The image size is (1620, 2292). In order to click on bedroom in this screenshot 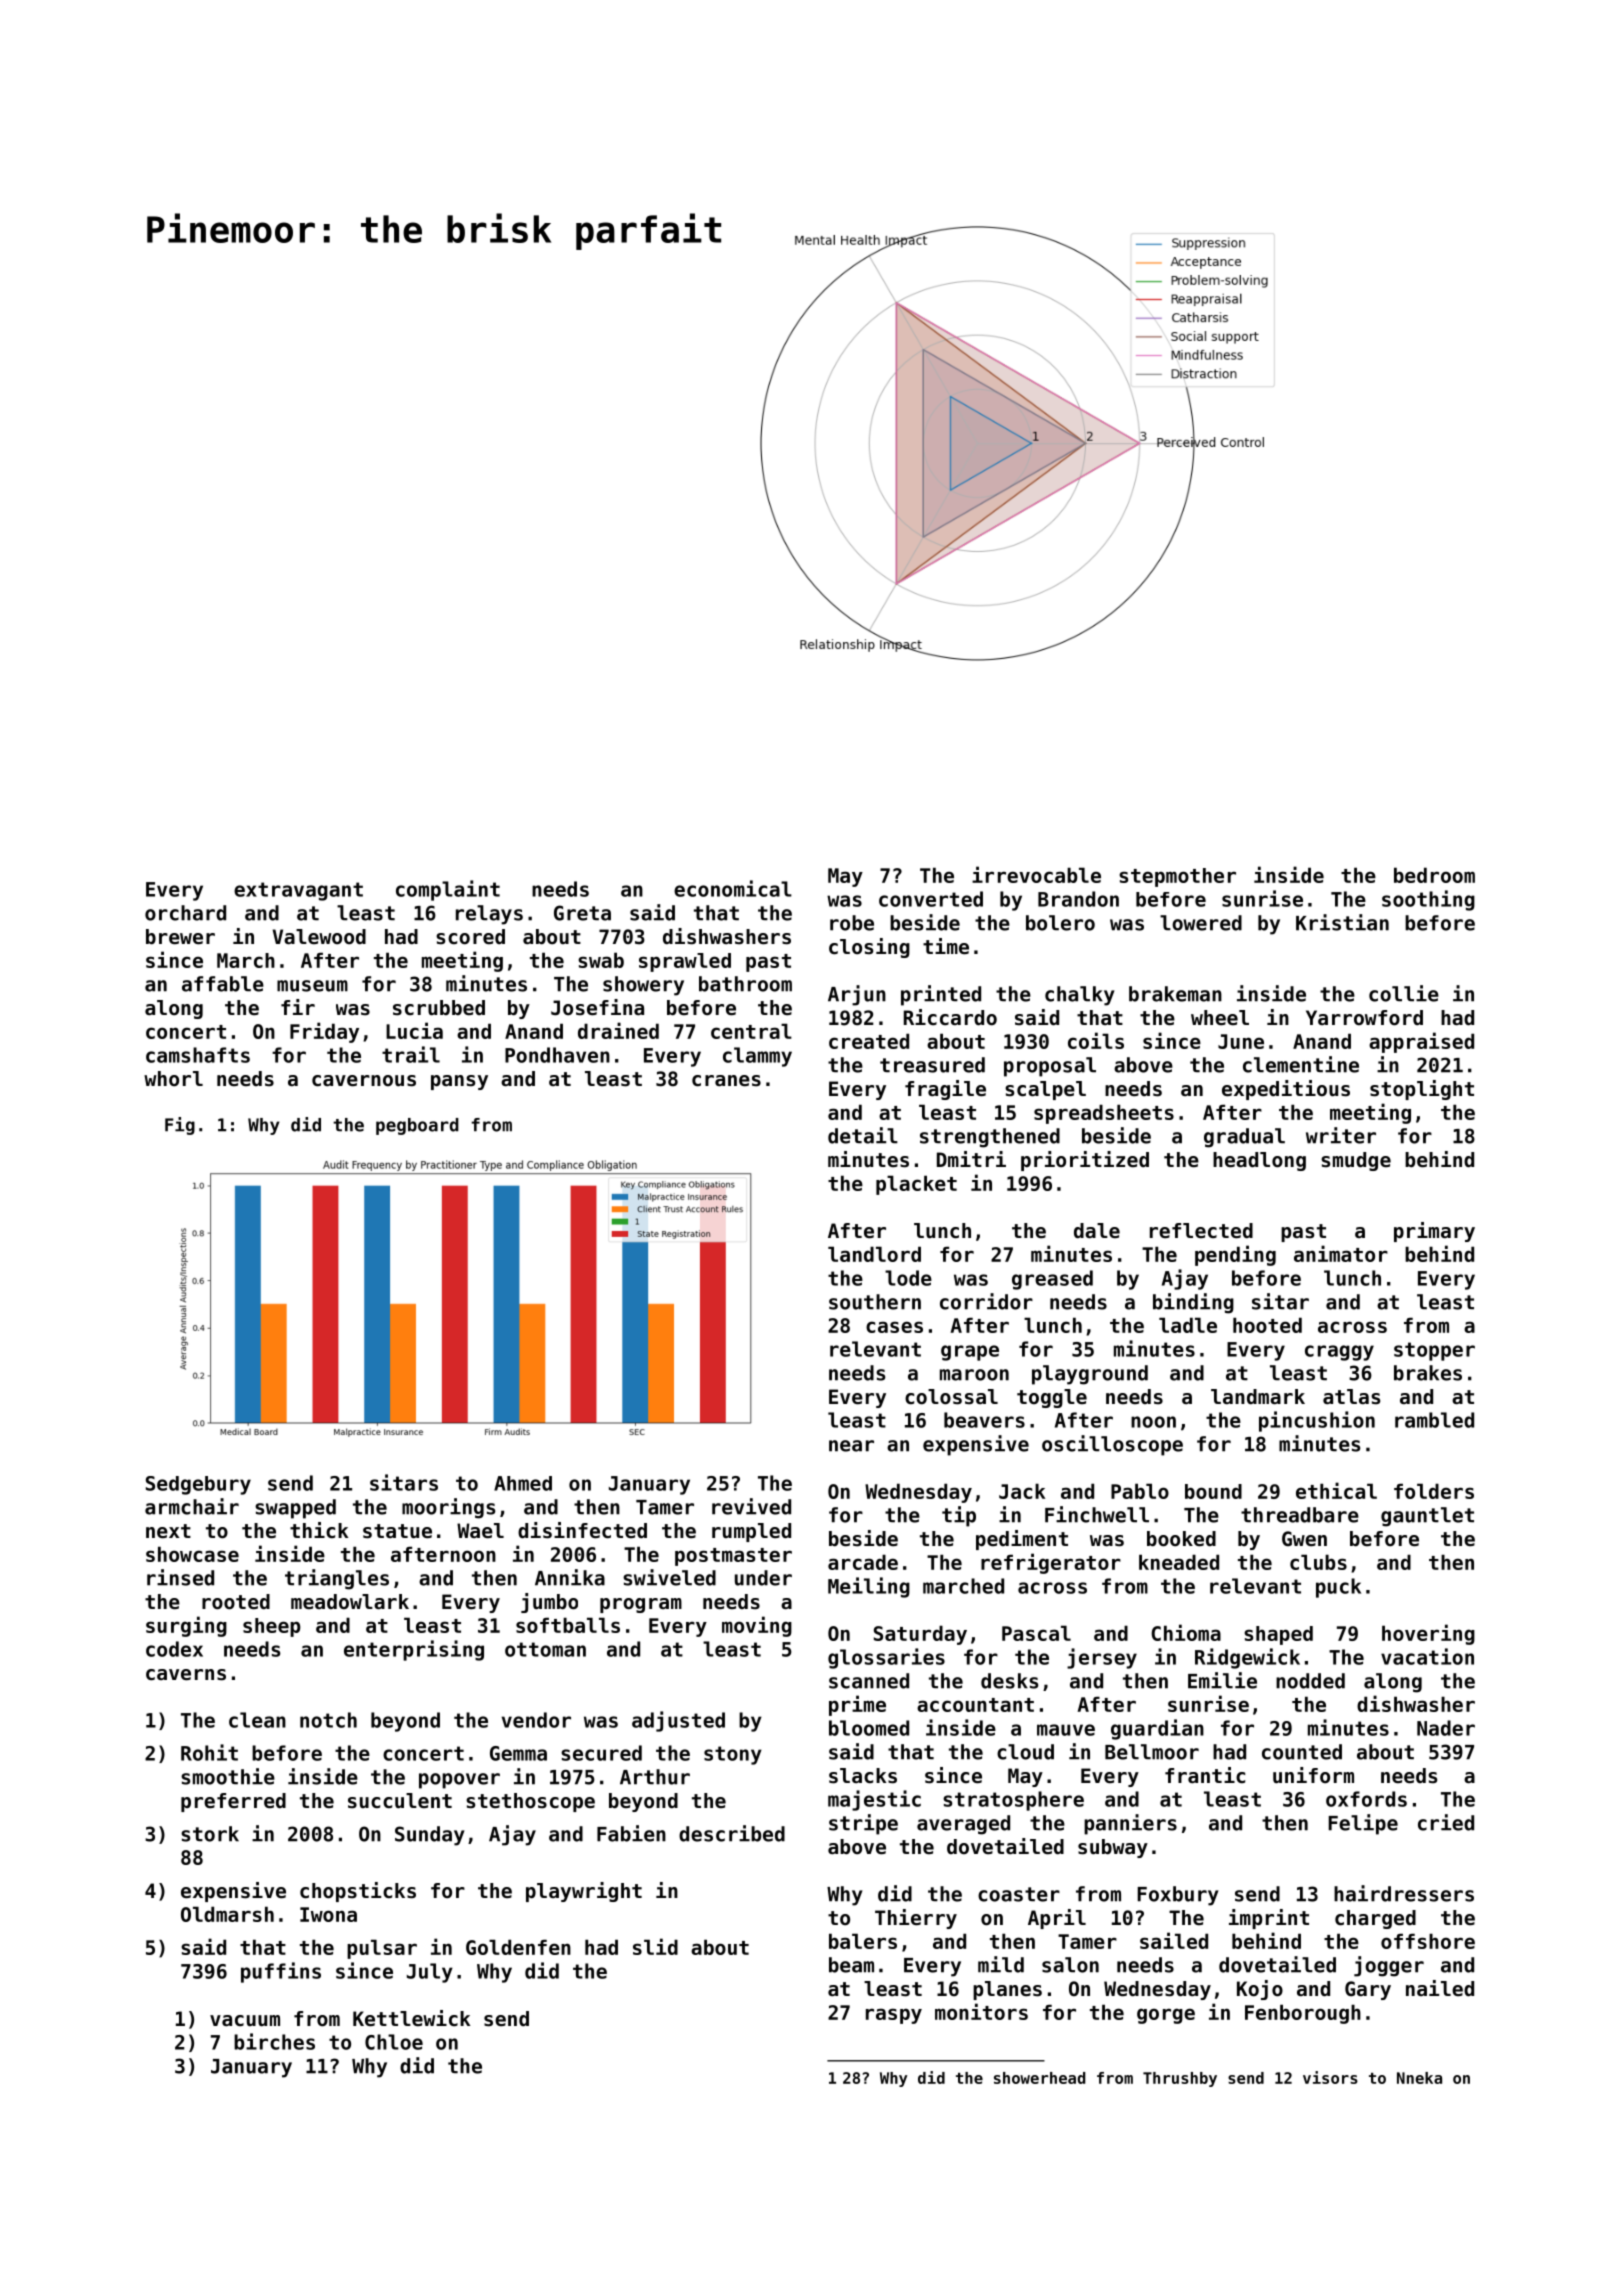, I will do `click(1434, 875)`.
